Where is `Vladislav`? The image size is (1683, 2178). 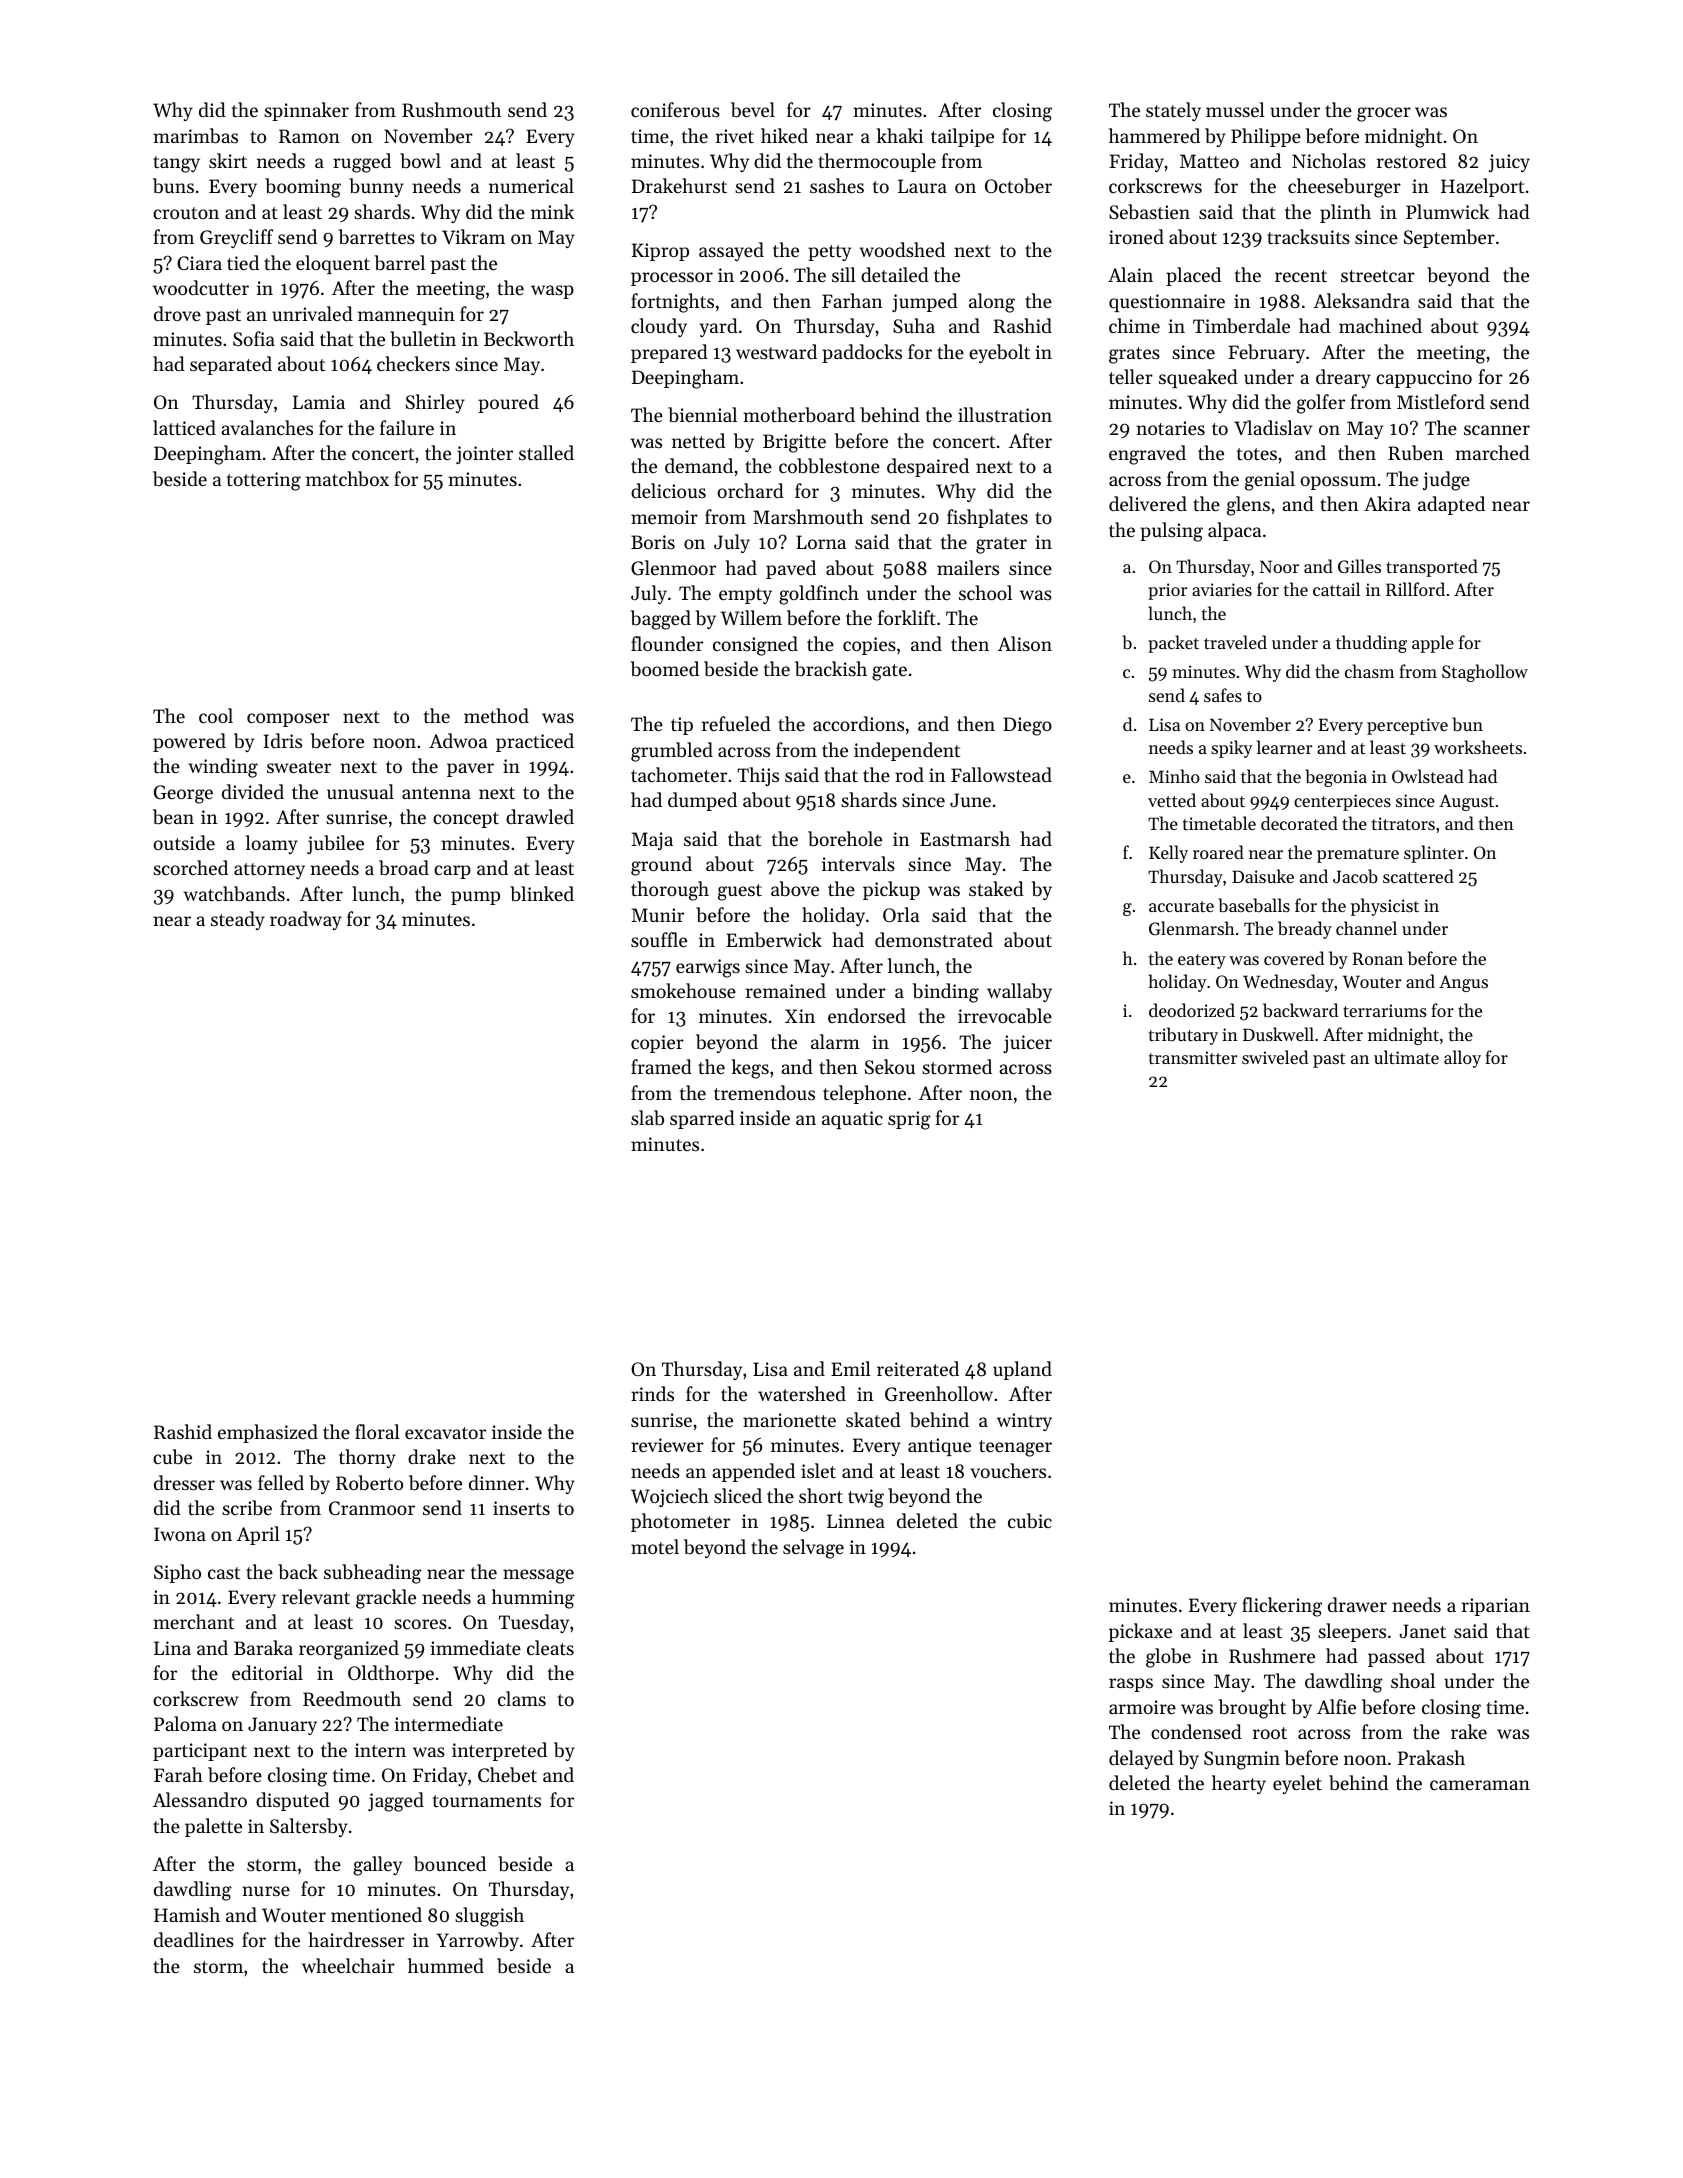
Vladislav is located at coordinates (1273, 427).
